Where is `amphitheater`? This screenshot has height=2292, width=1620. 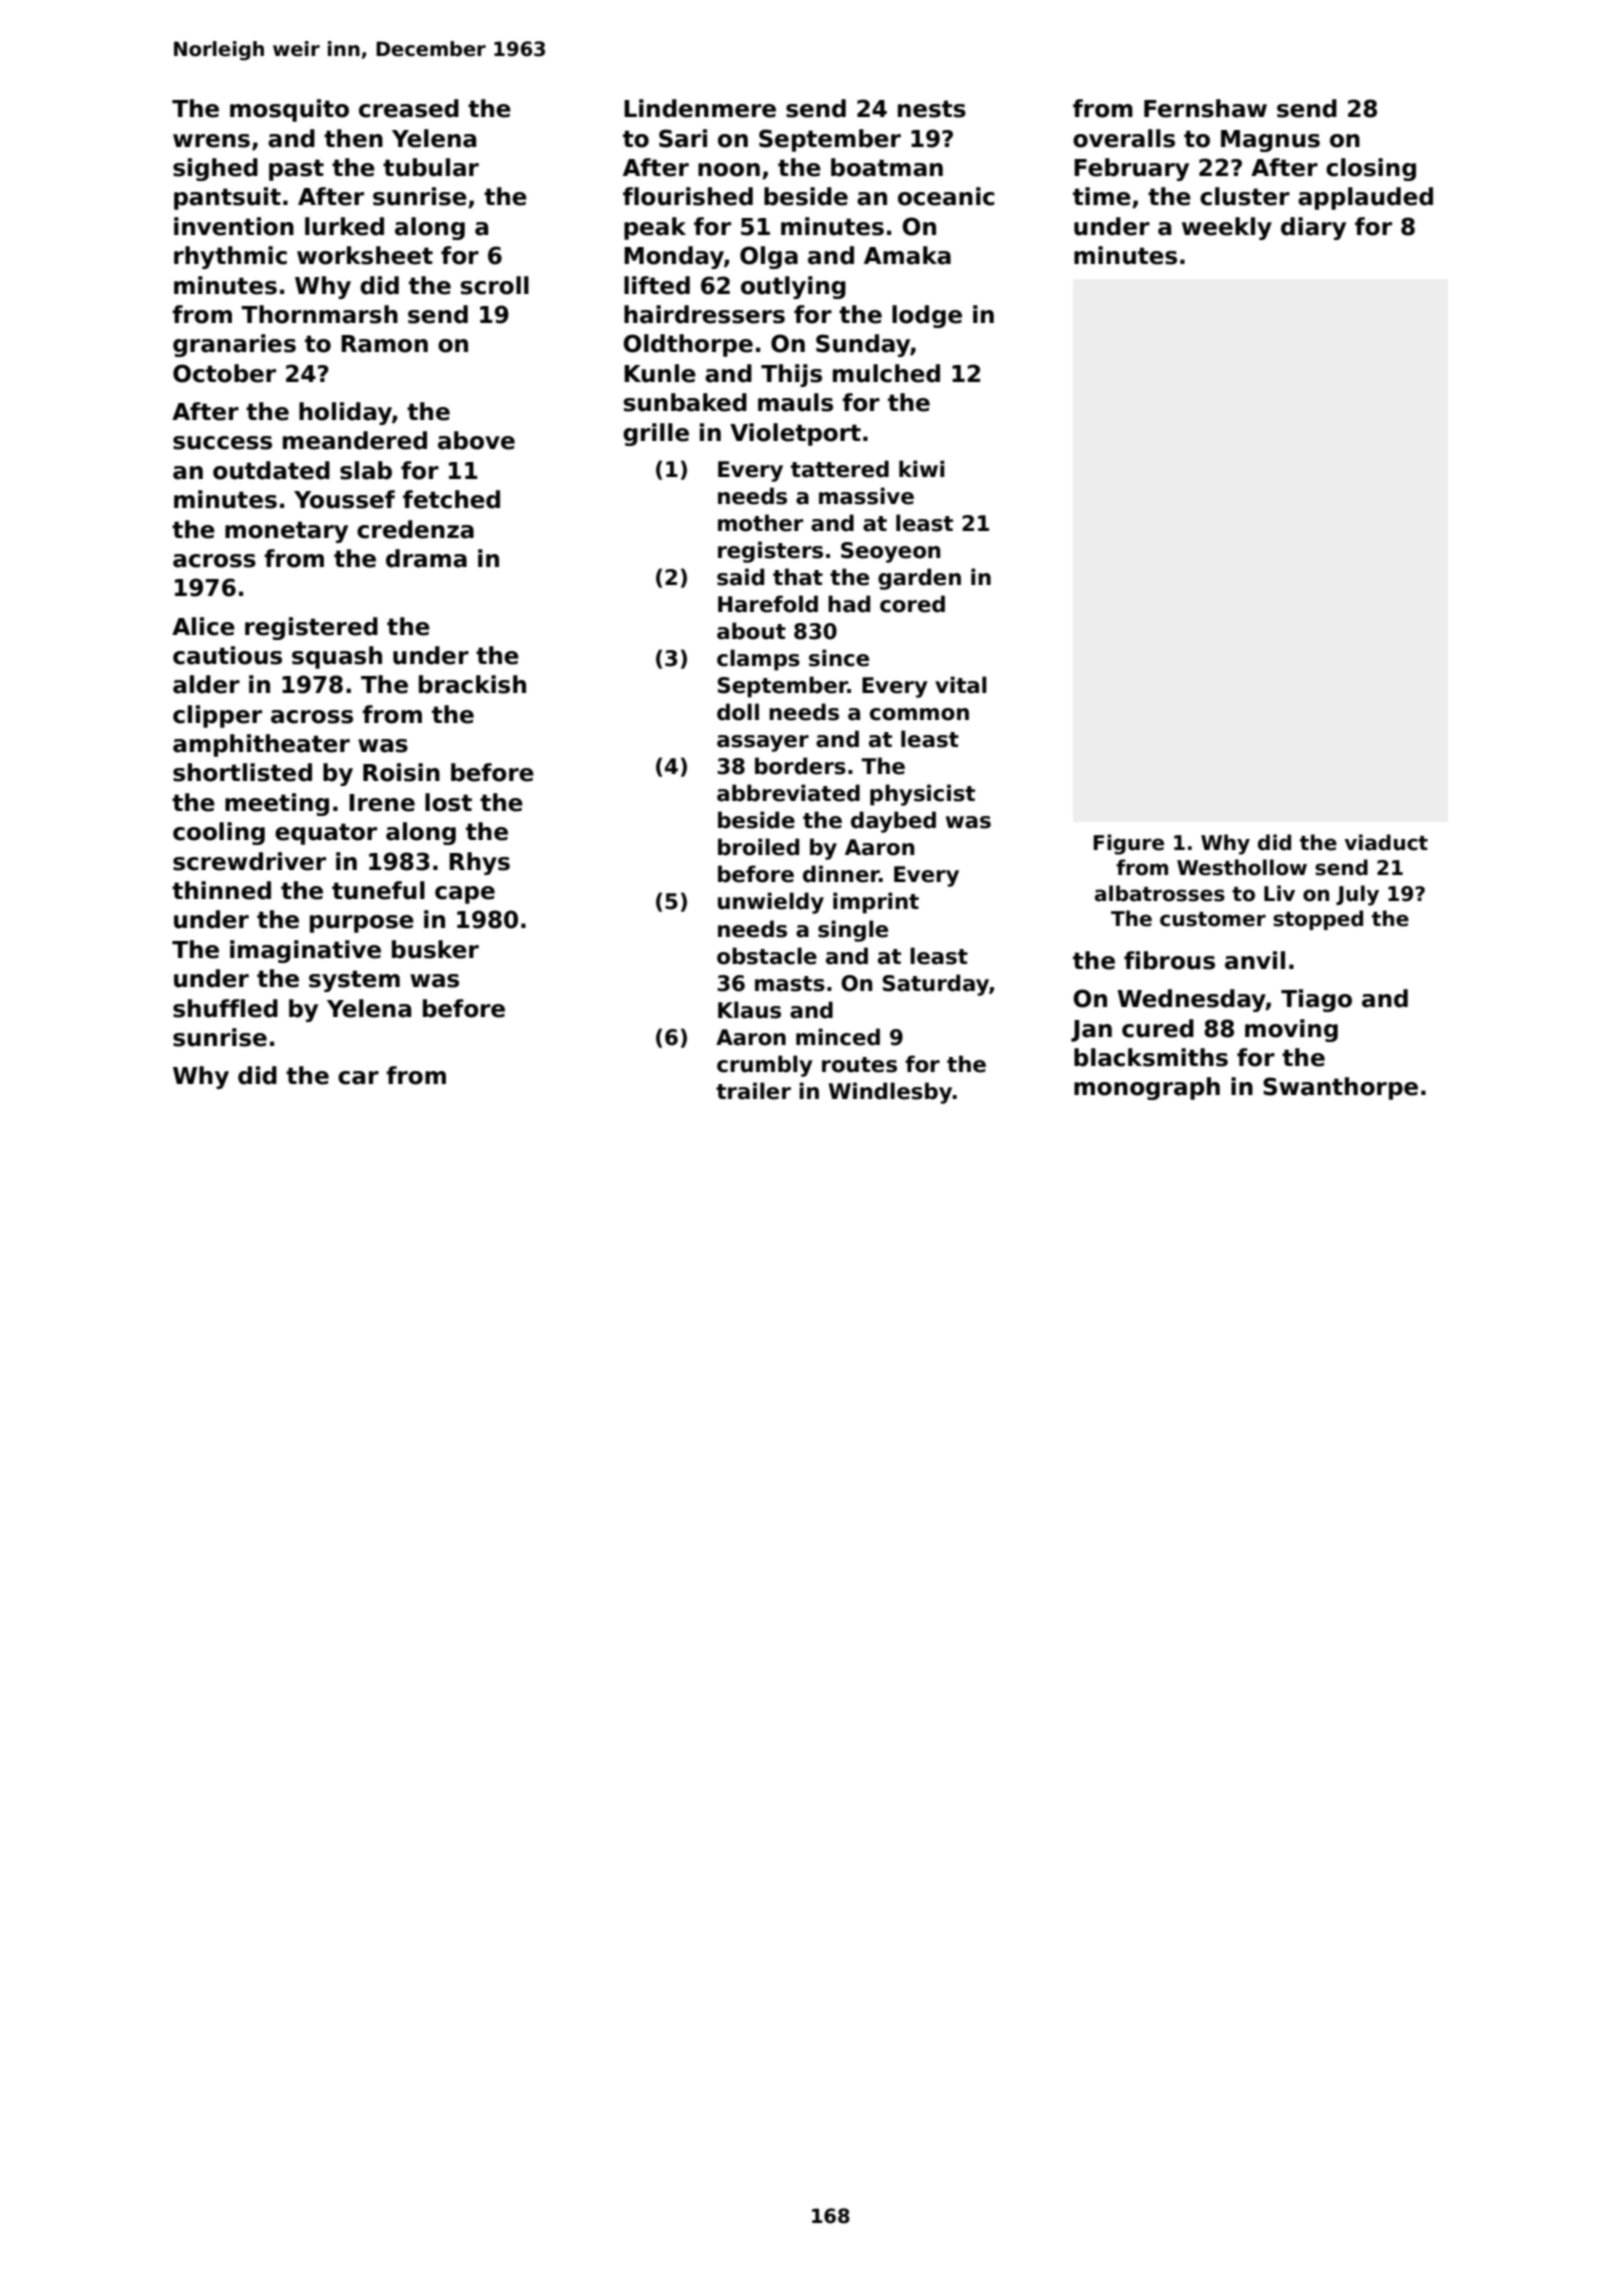 amphitheater is located at coordinates (261, 745).
